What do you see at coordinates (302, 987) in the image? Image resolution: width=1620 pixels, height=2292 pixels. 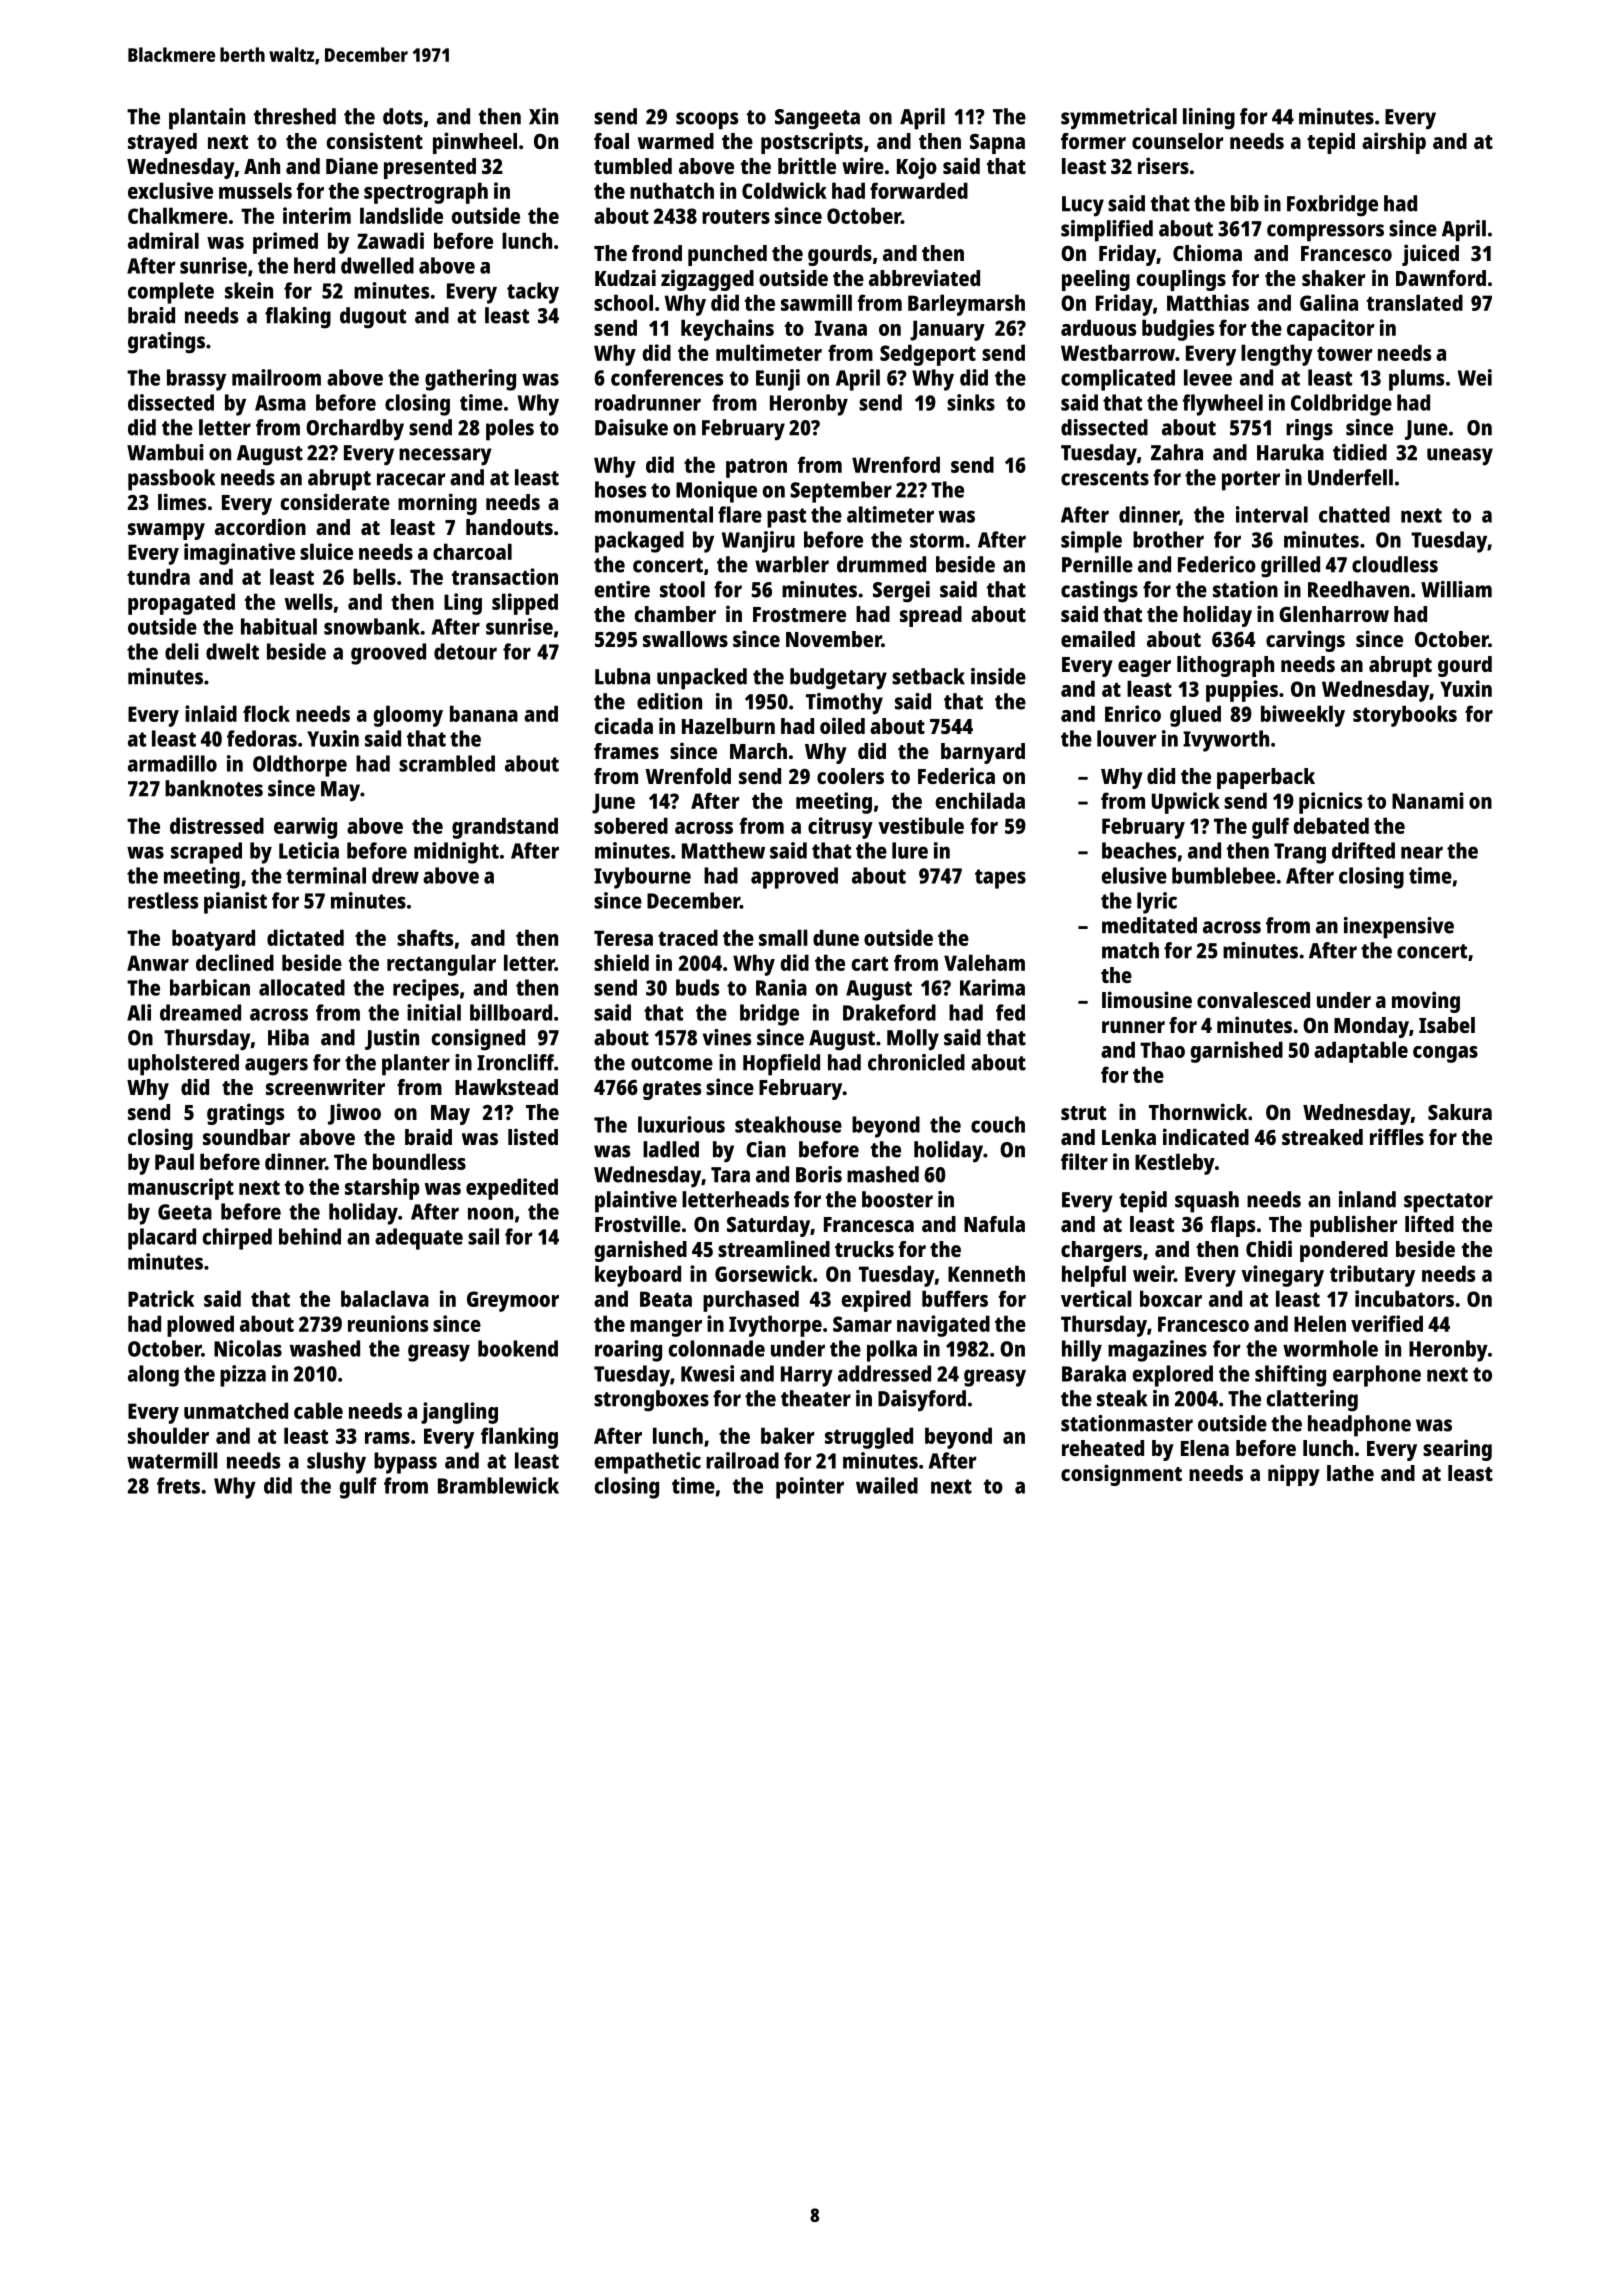 I see `allocated` at bounding box center [302, 987].
